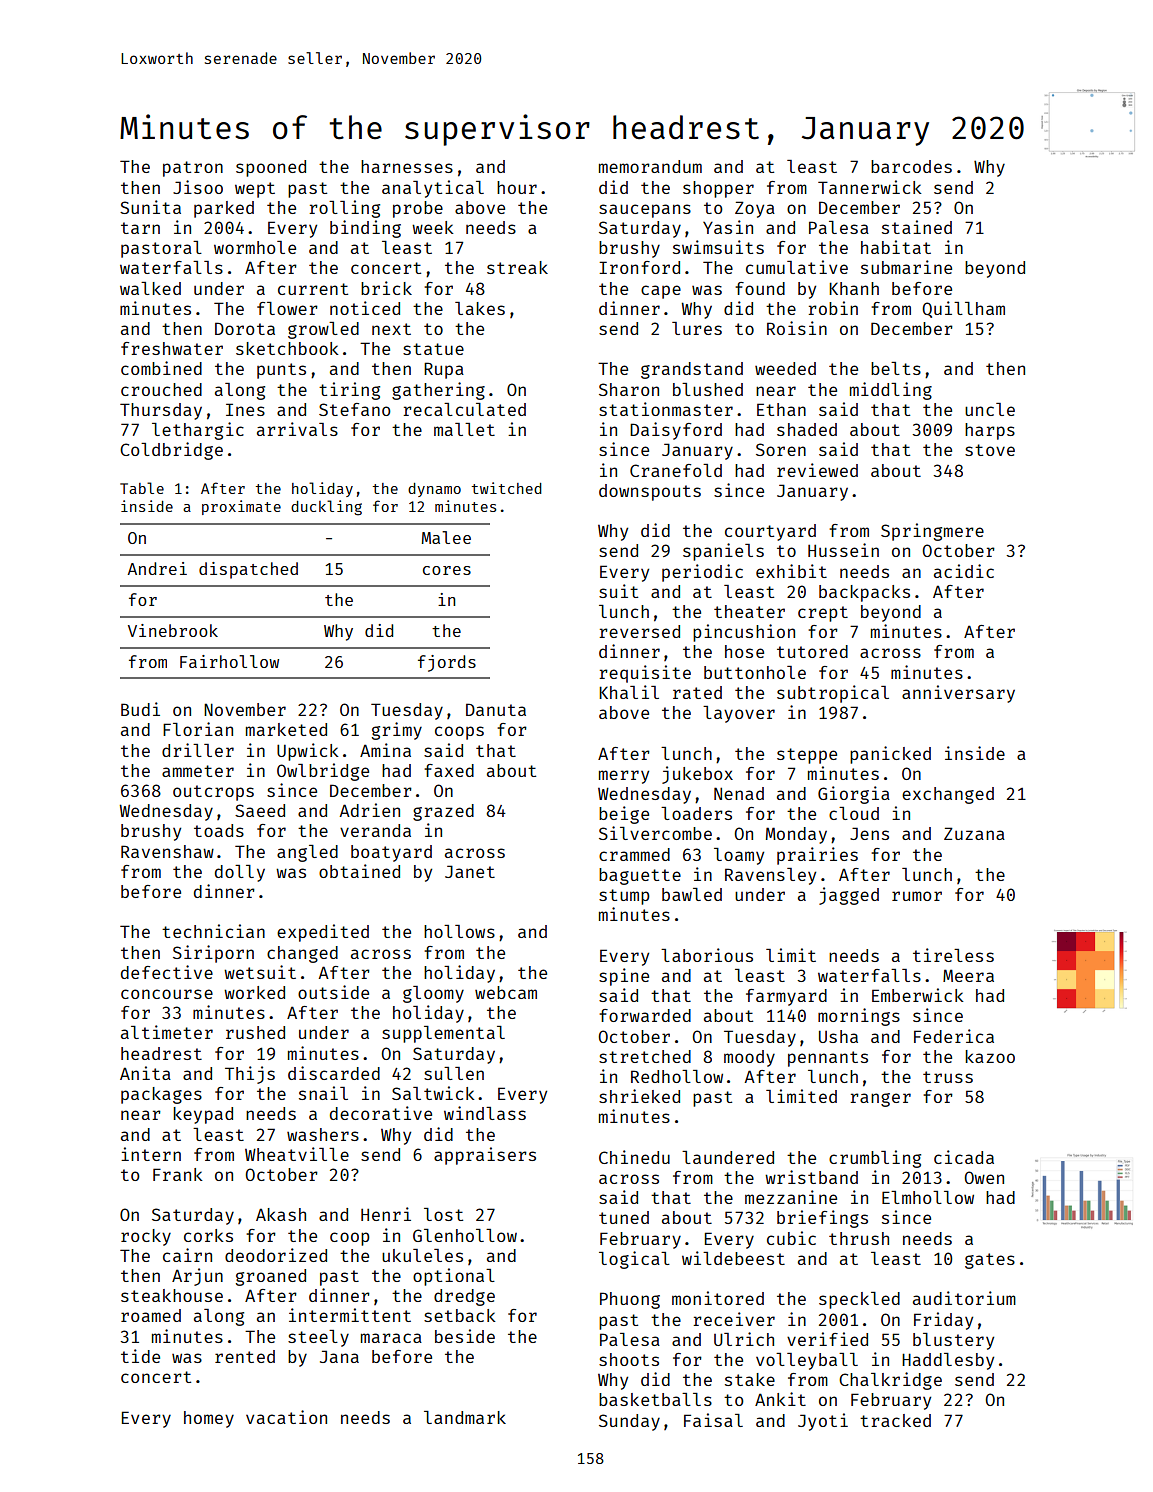 This screenshot has width=1153, height=1492. Describe the element at coordinates (911, 166) in the screenshot. I see `barcodes` at that location.
